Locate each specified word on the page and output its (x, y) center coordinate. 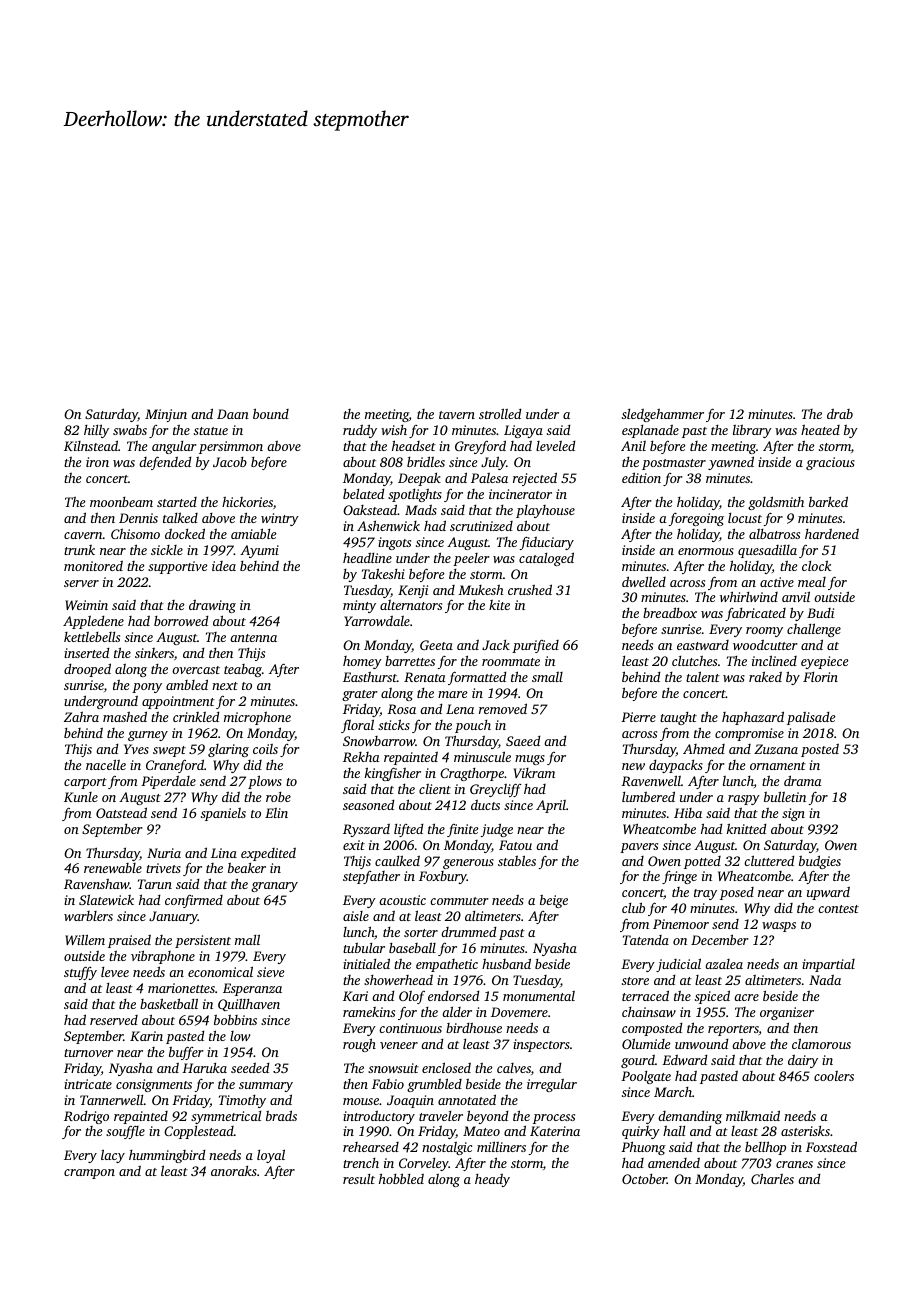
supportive (178, 567)
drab (840, 414)
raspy (744, 800)
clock (816, 565)
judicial (678, 965)
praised (129, 941)
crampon (89, 1174)
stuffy (80, 973)
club (633, 907)
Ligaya (523, 431)
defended (165, 463)
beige (554, 901)
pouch (473, 726)
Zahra (81, 716)
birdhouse (474, 1027)
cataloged (546, 559)
